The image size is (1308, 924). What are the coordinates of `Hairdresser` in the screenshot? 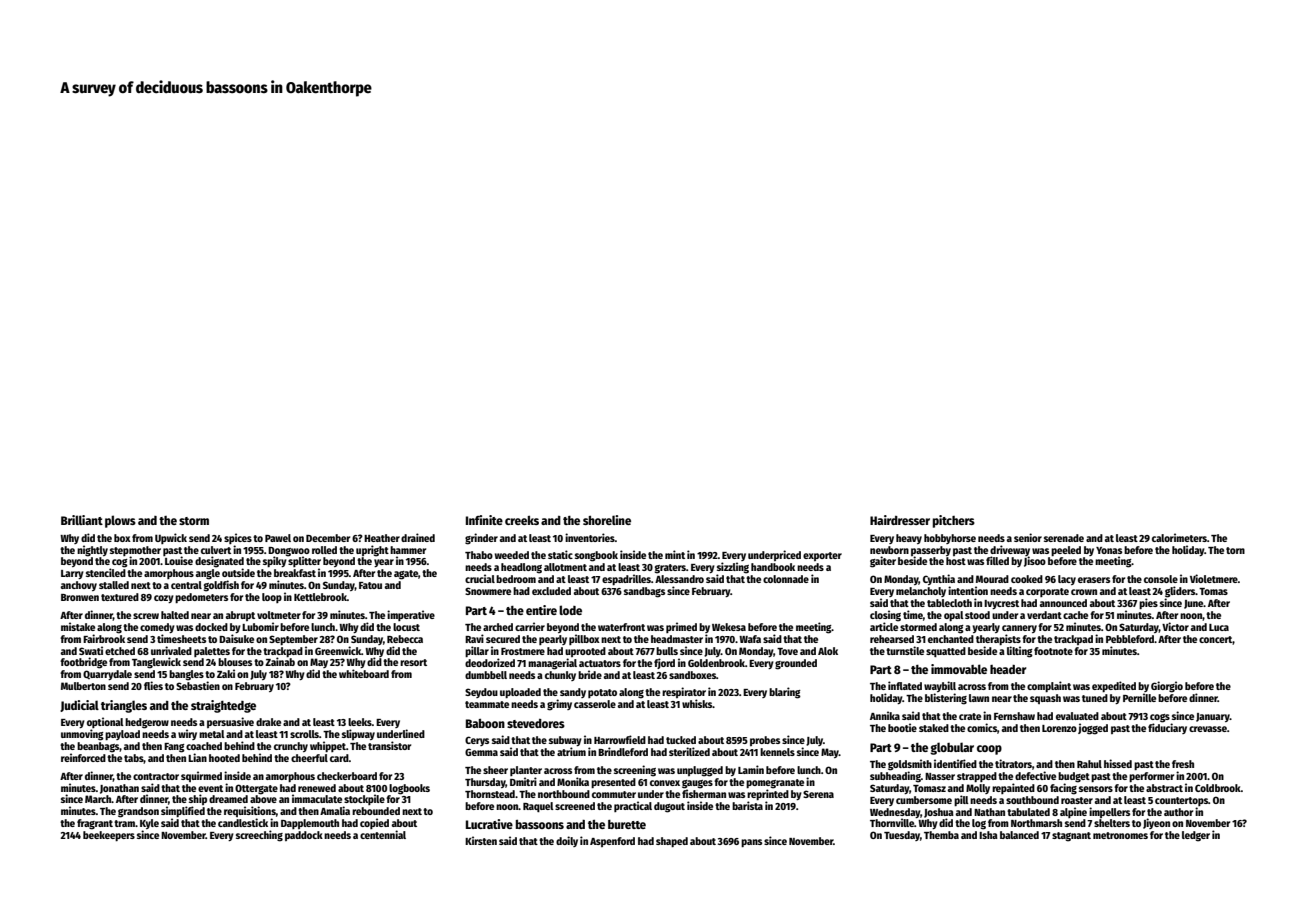 It's located at (900, 520).
